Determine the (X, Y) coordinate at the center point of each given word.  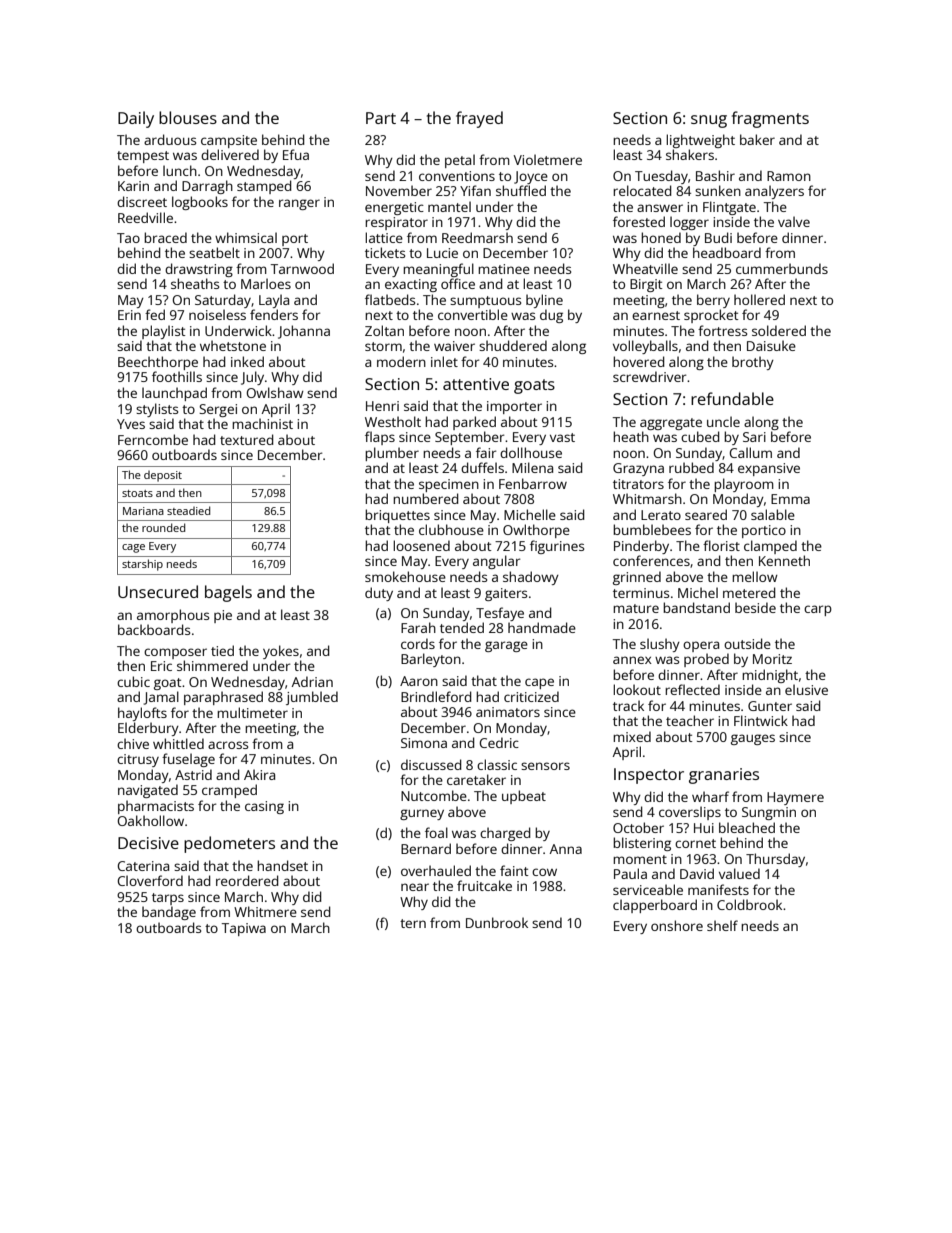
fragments (770, 119)
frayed (479, 119)
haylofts (142, 714)
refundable (732, 398)
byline (544, 301)
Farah (418, 627)
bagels (228, 593)
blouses (188, 117)
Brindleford (436, 696)
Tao (128, 238)
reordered (247, 880)
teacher (690, 720)
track (628, 705)
